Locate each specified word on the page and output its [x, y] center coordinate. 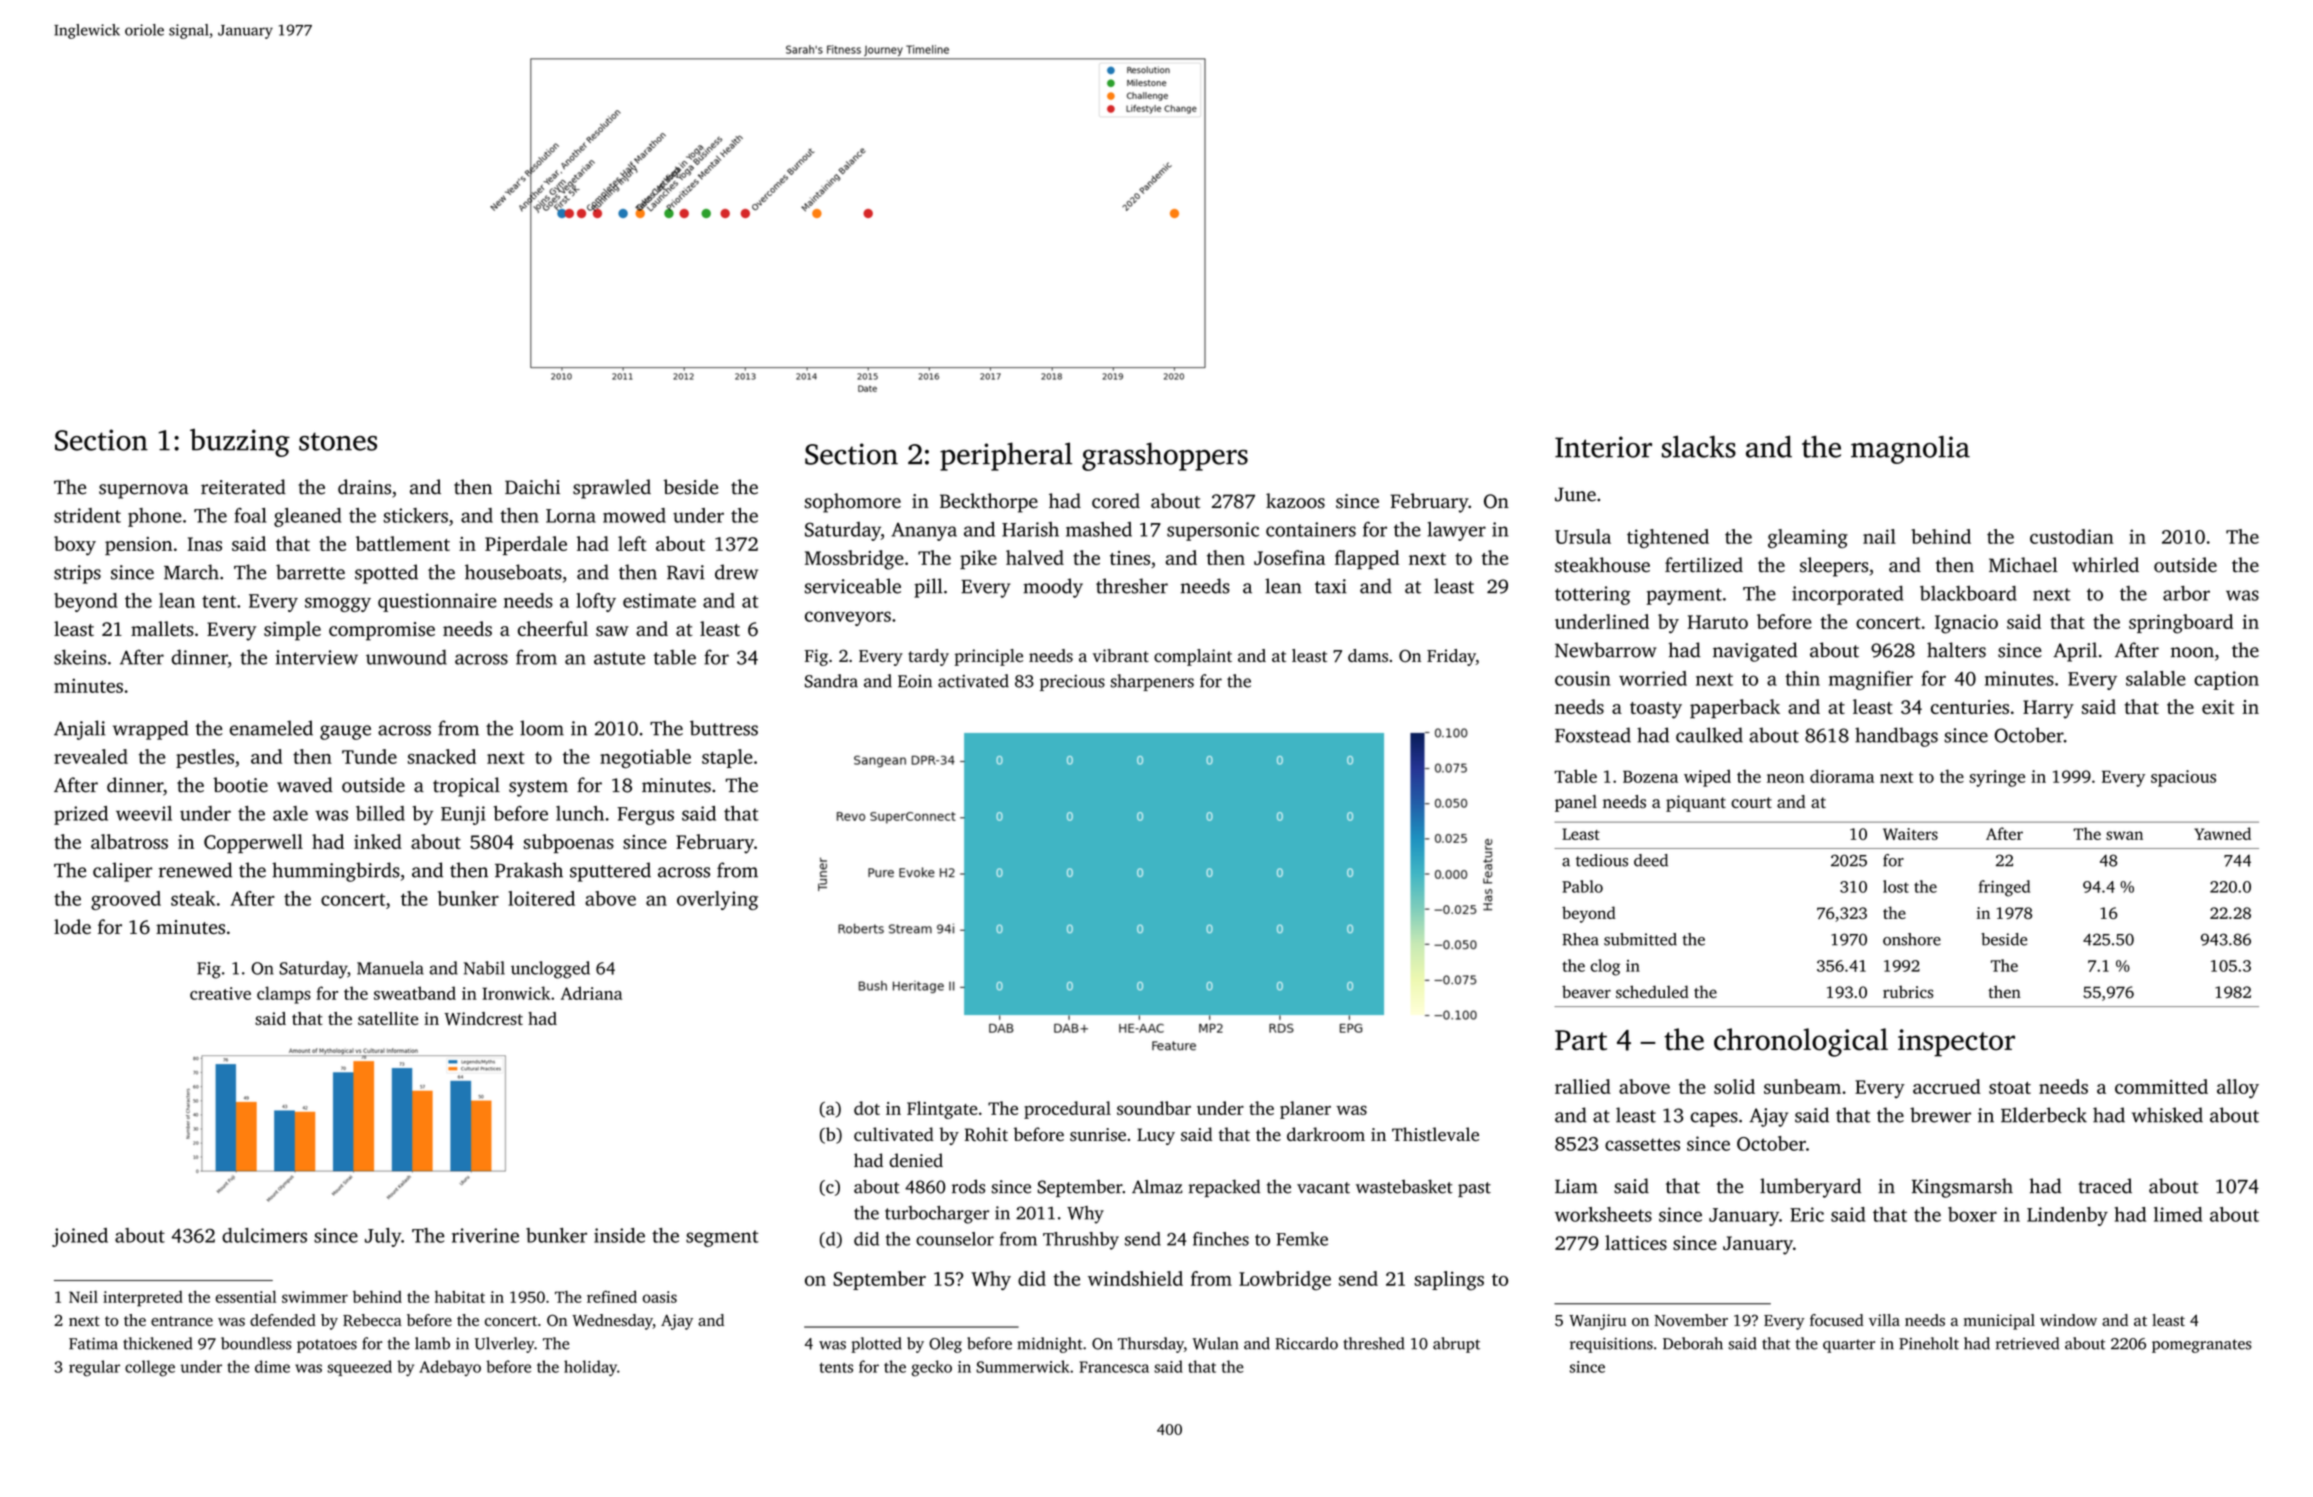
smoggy [338, 604]
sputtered [610, 872]
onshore [1912, 939]
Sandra [831, 681]
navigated [1755, 652]
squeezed [359, 1368]
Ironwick [516, 993]
